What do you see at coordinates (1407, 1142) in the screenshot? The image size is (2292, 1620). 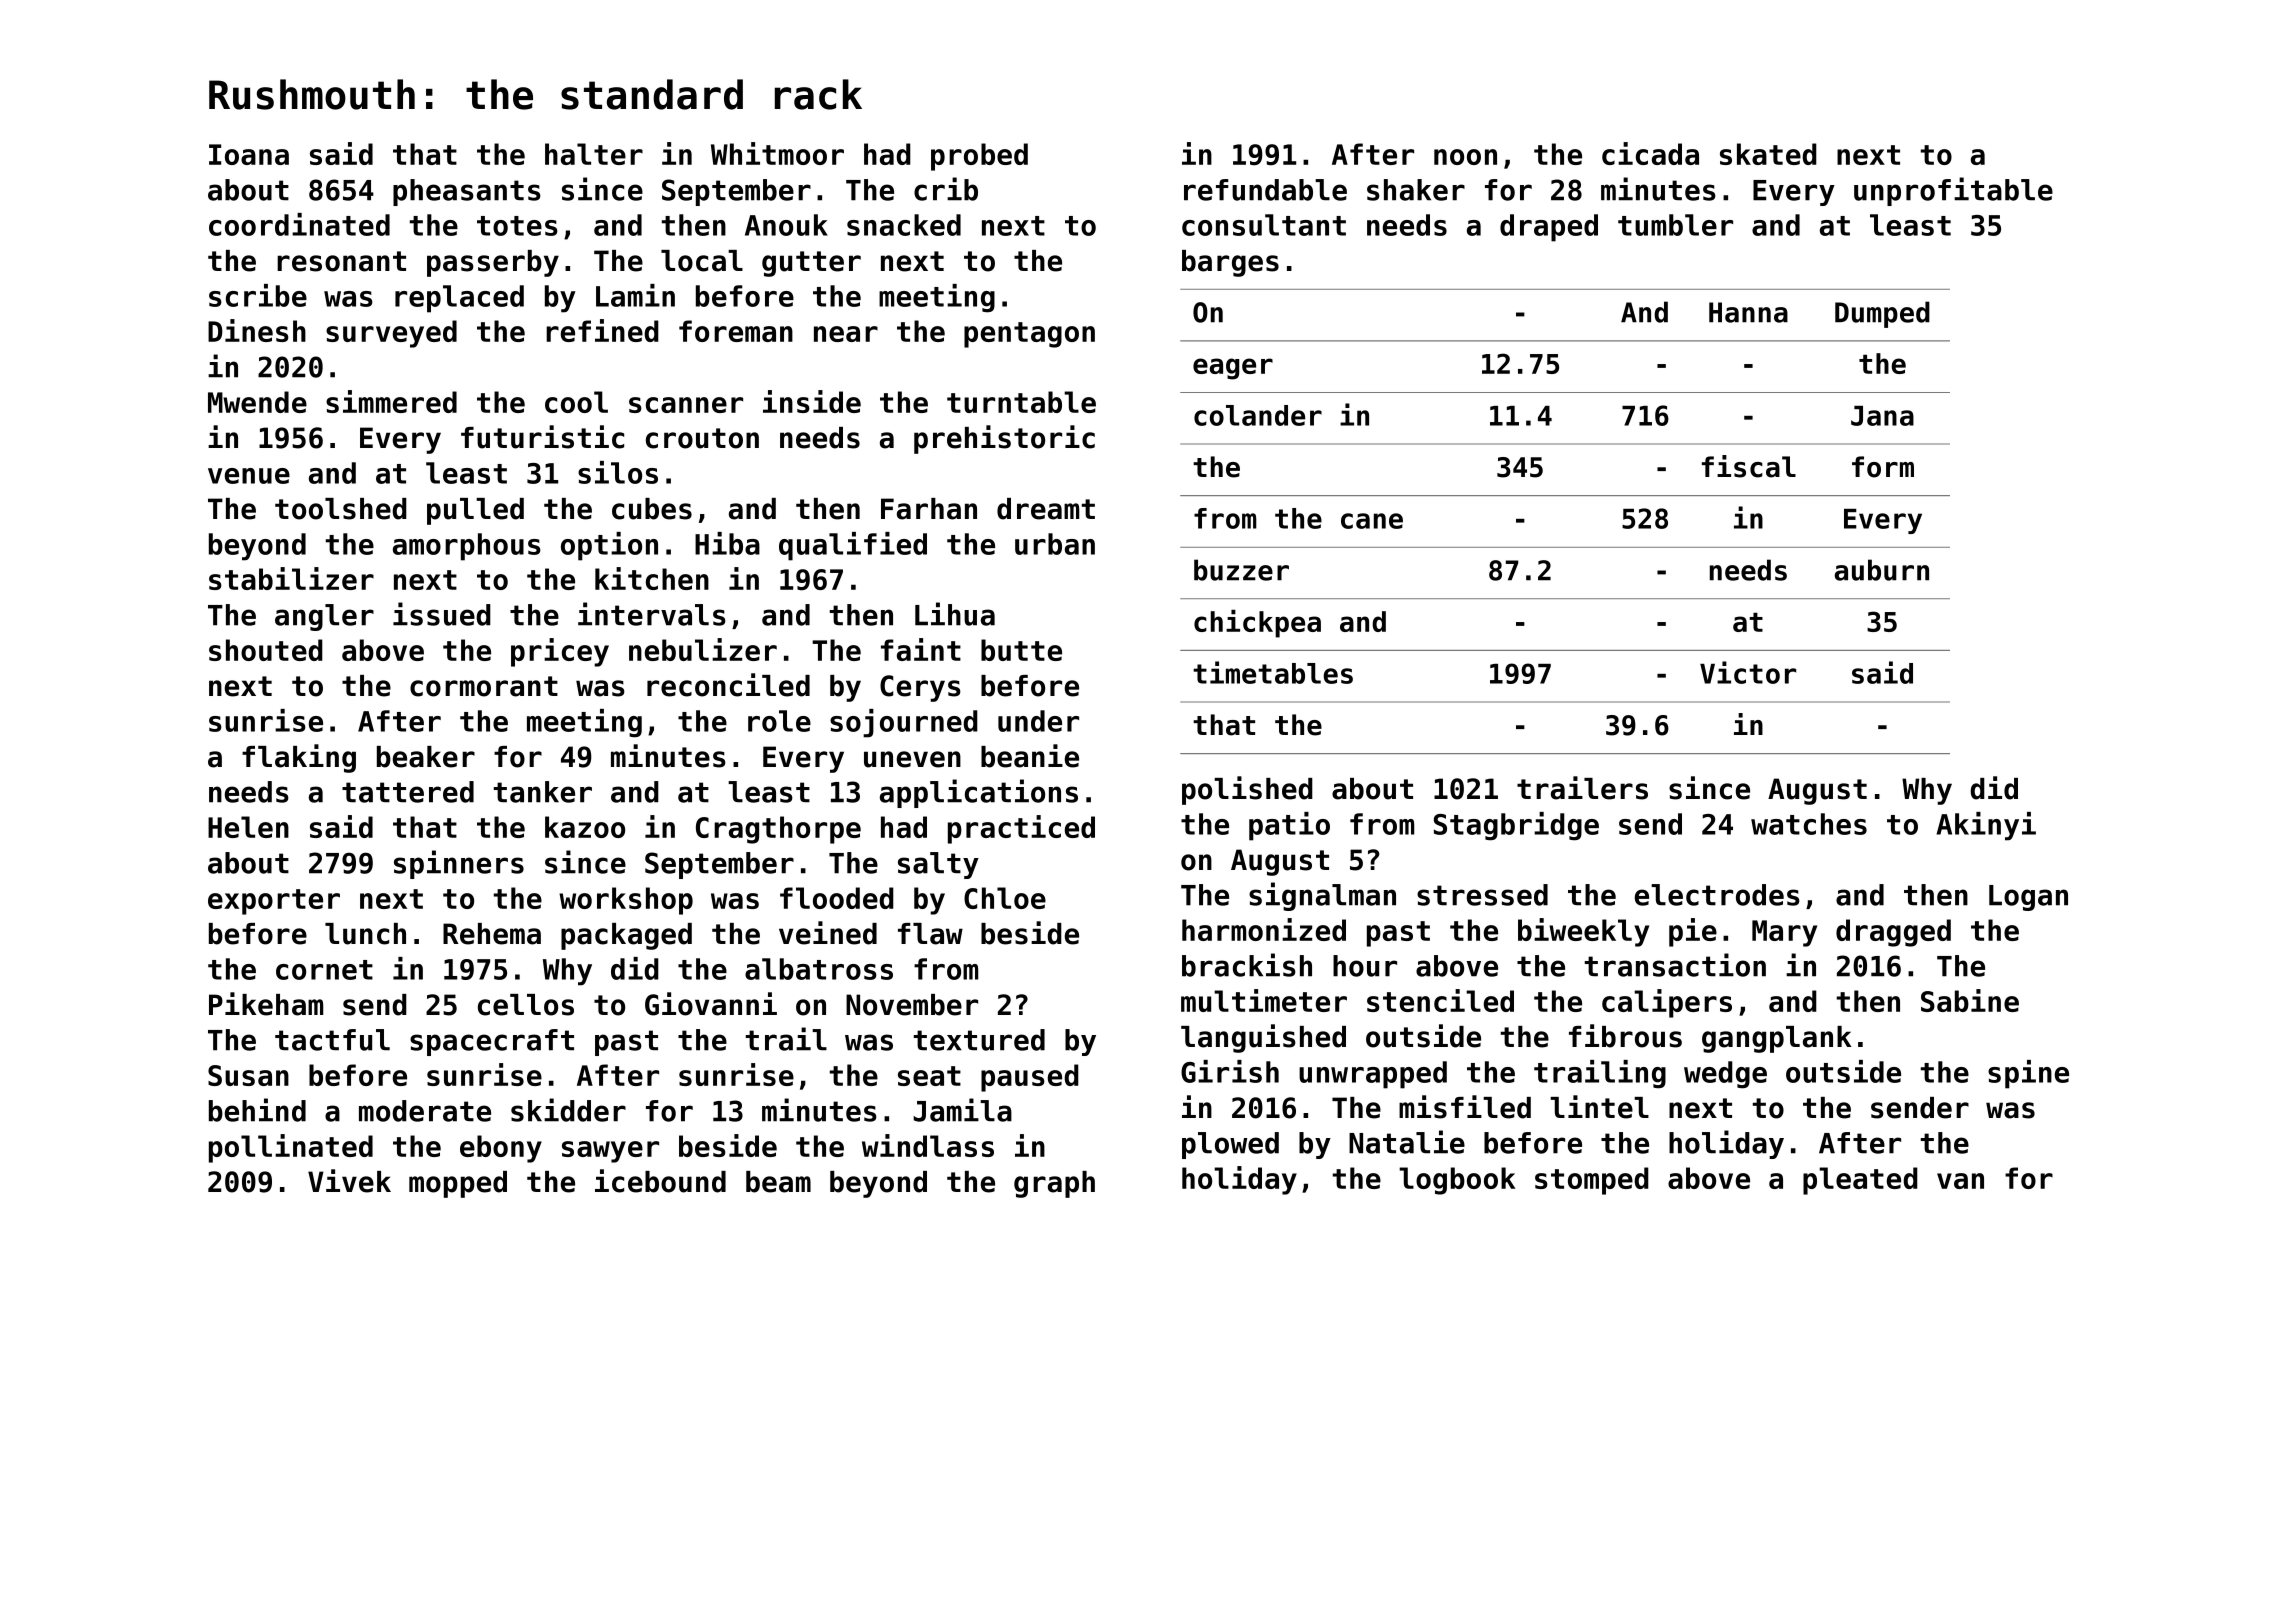 I see `Natalie` at bounding box center [1407, 1142].
